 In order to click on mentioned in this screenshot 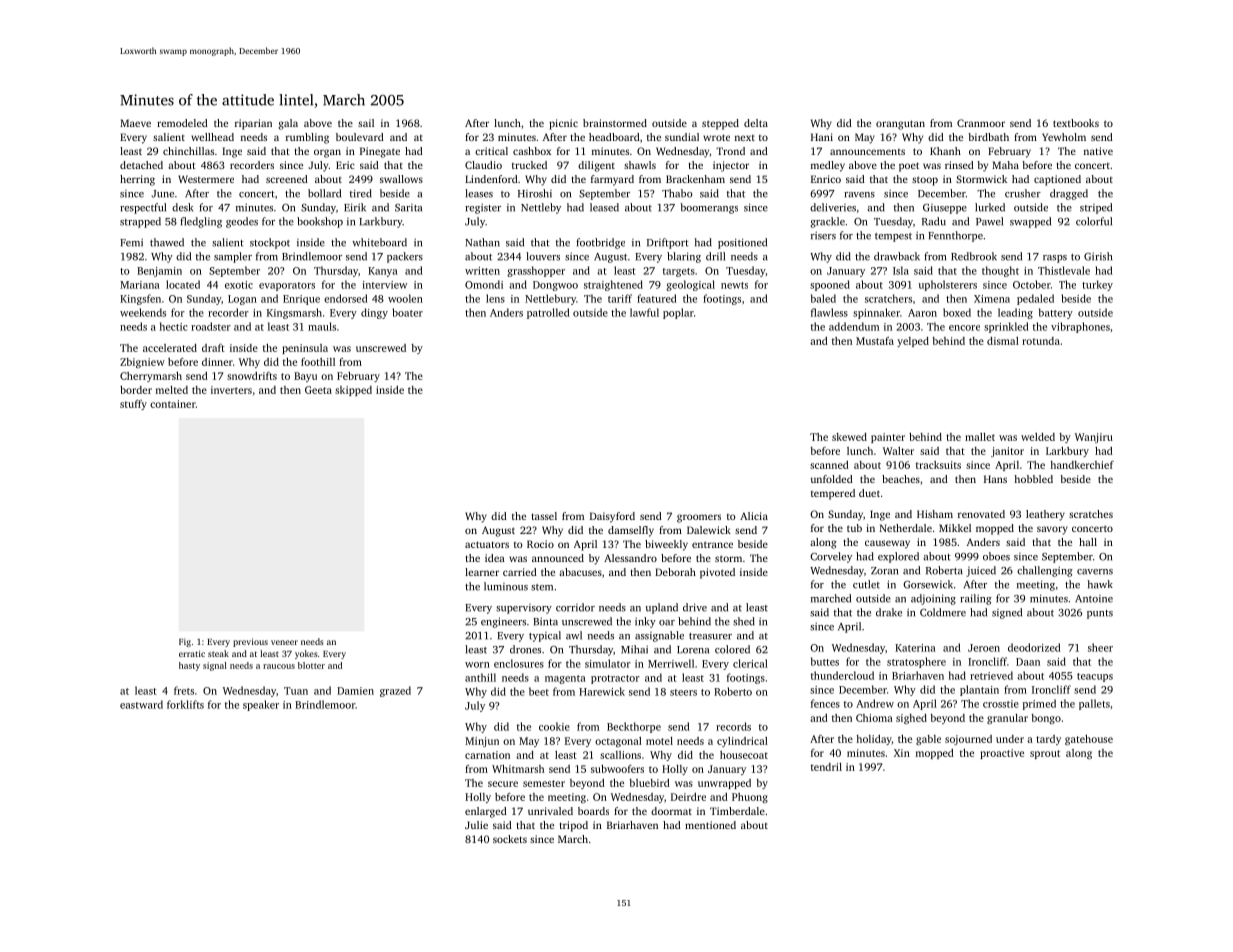, I will do `click(710, 825)`.
